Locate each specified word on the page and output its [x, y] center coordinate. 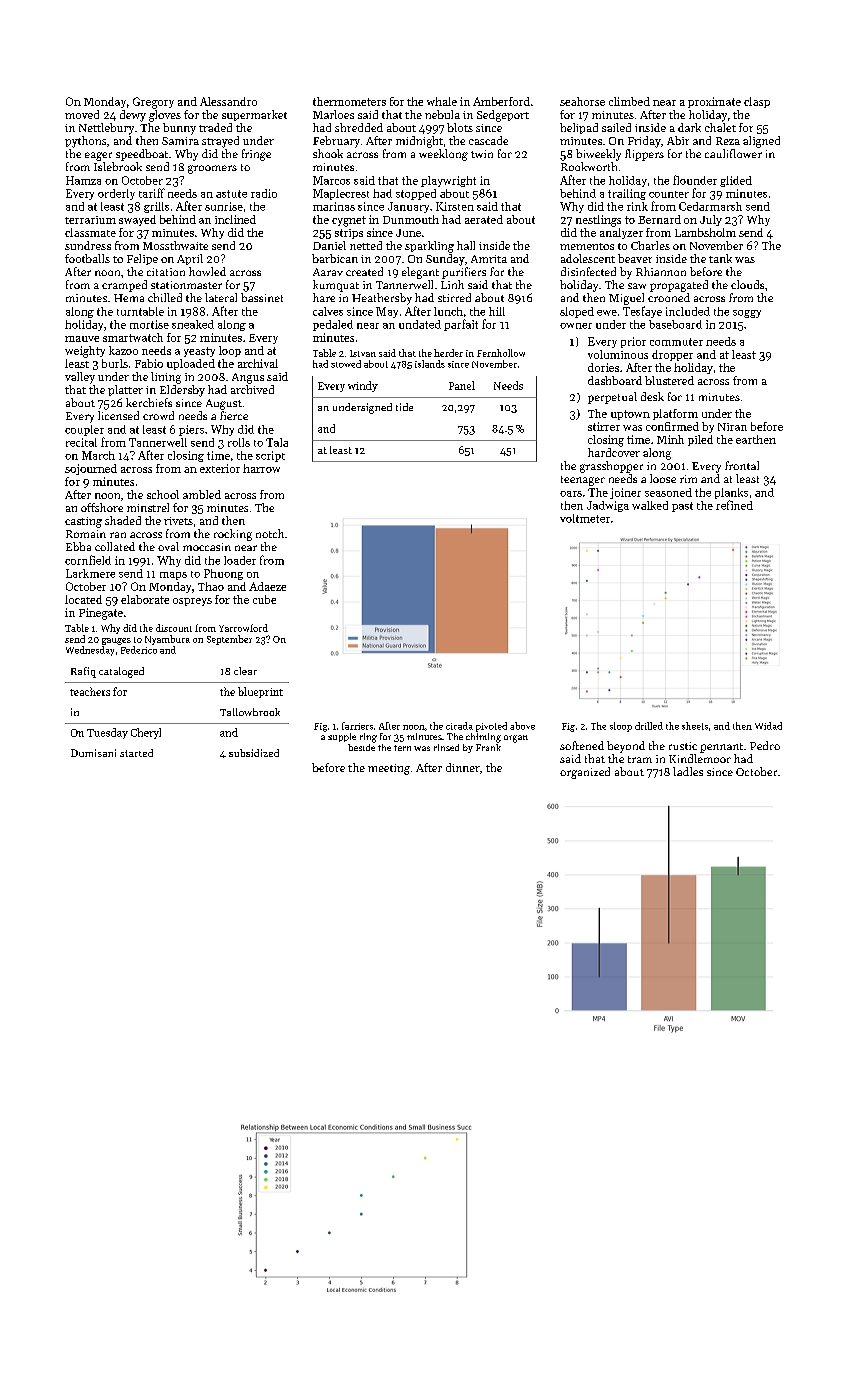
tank [720, 258]
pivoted [491, 727]
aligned [761, 142]
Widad [768, 726]
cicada [459, 726]
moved [82, 114]
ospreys [192, 602]
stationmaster [186, 285]
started [136, 753]
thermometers [349, 101]
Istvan [363, 353]
